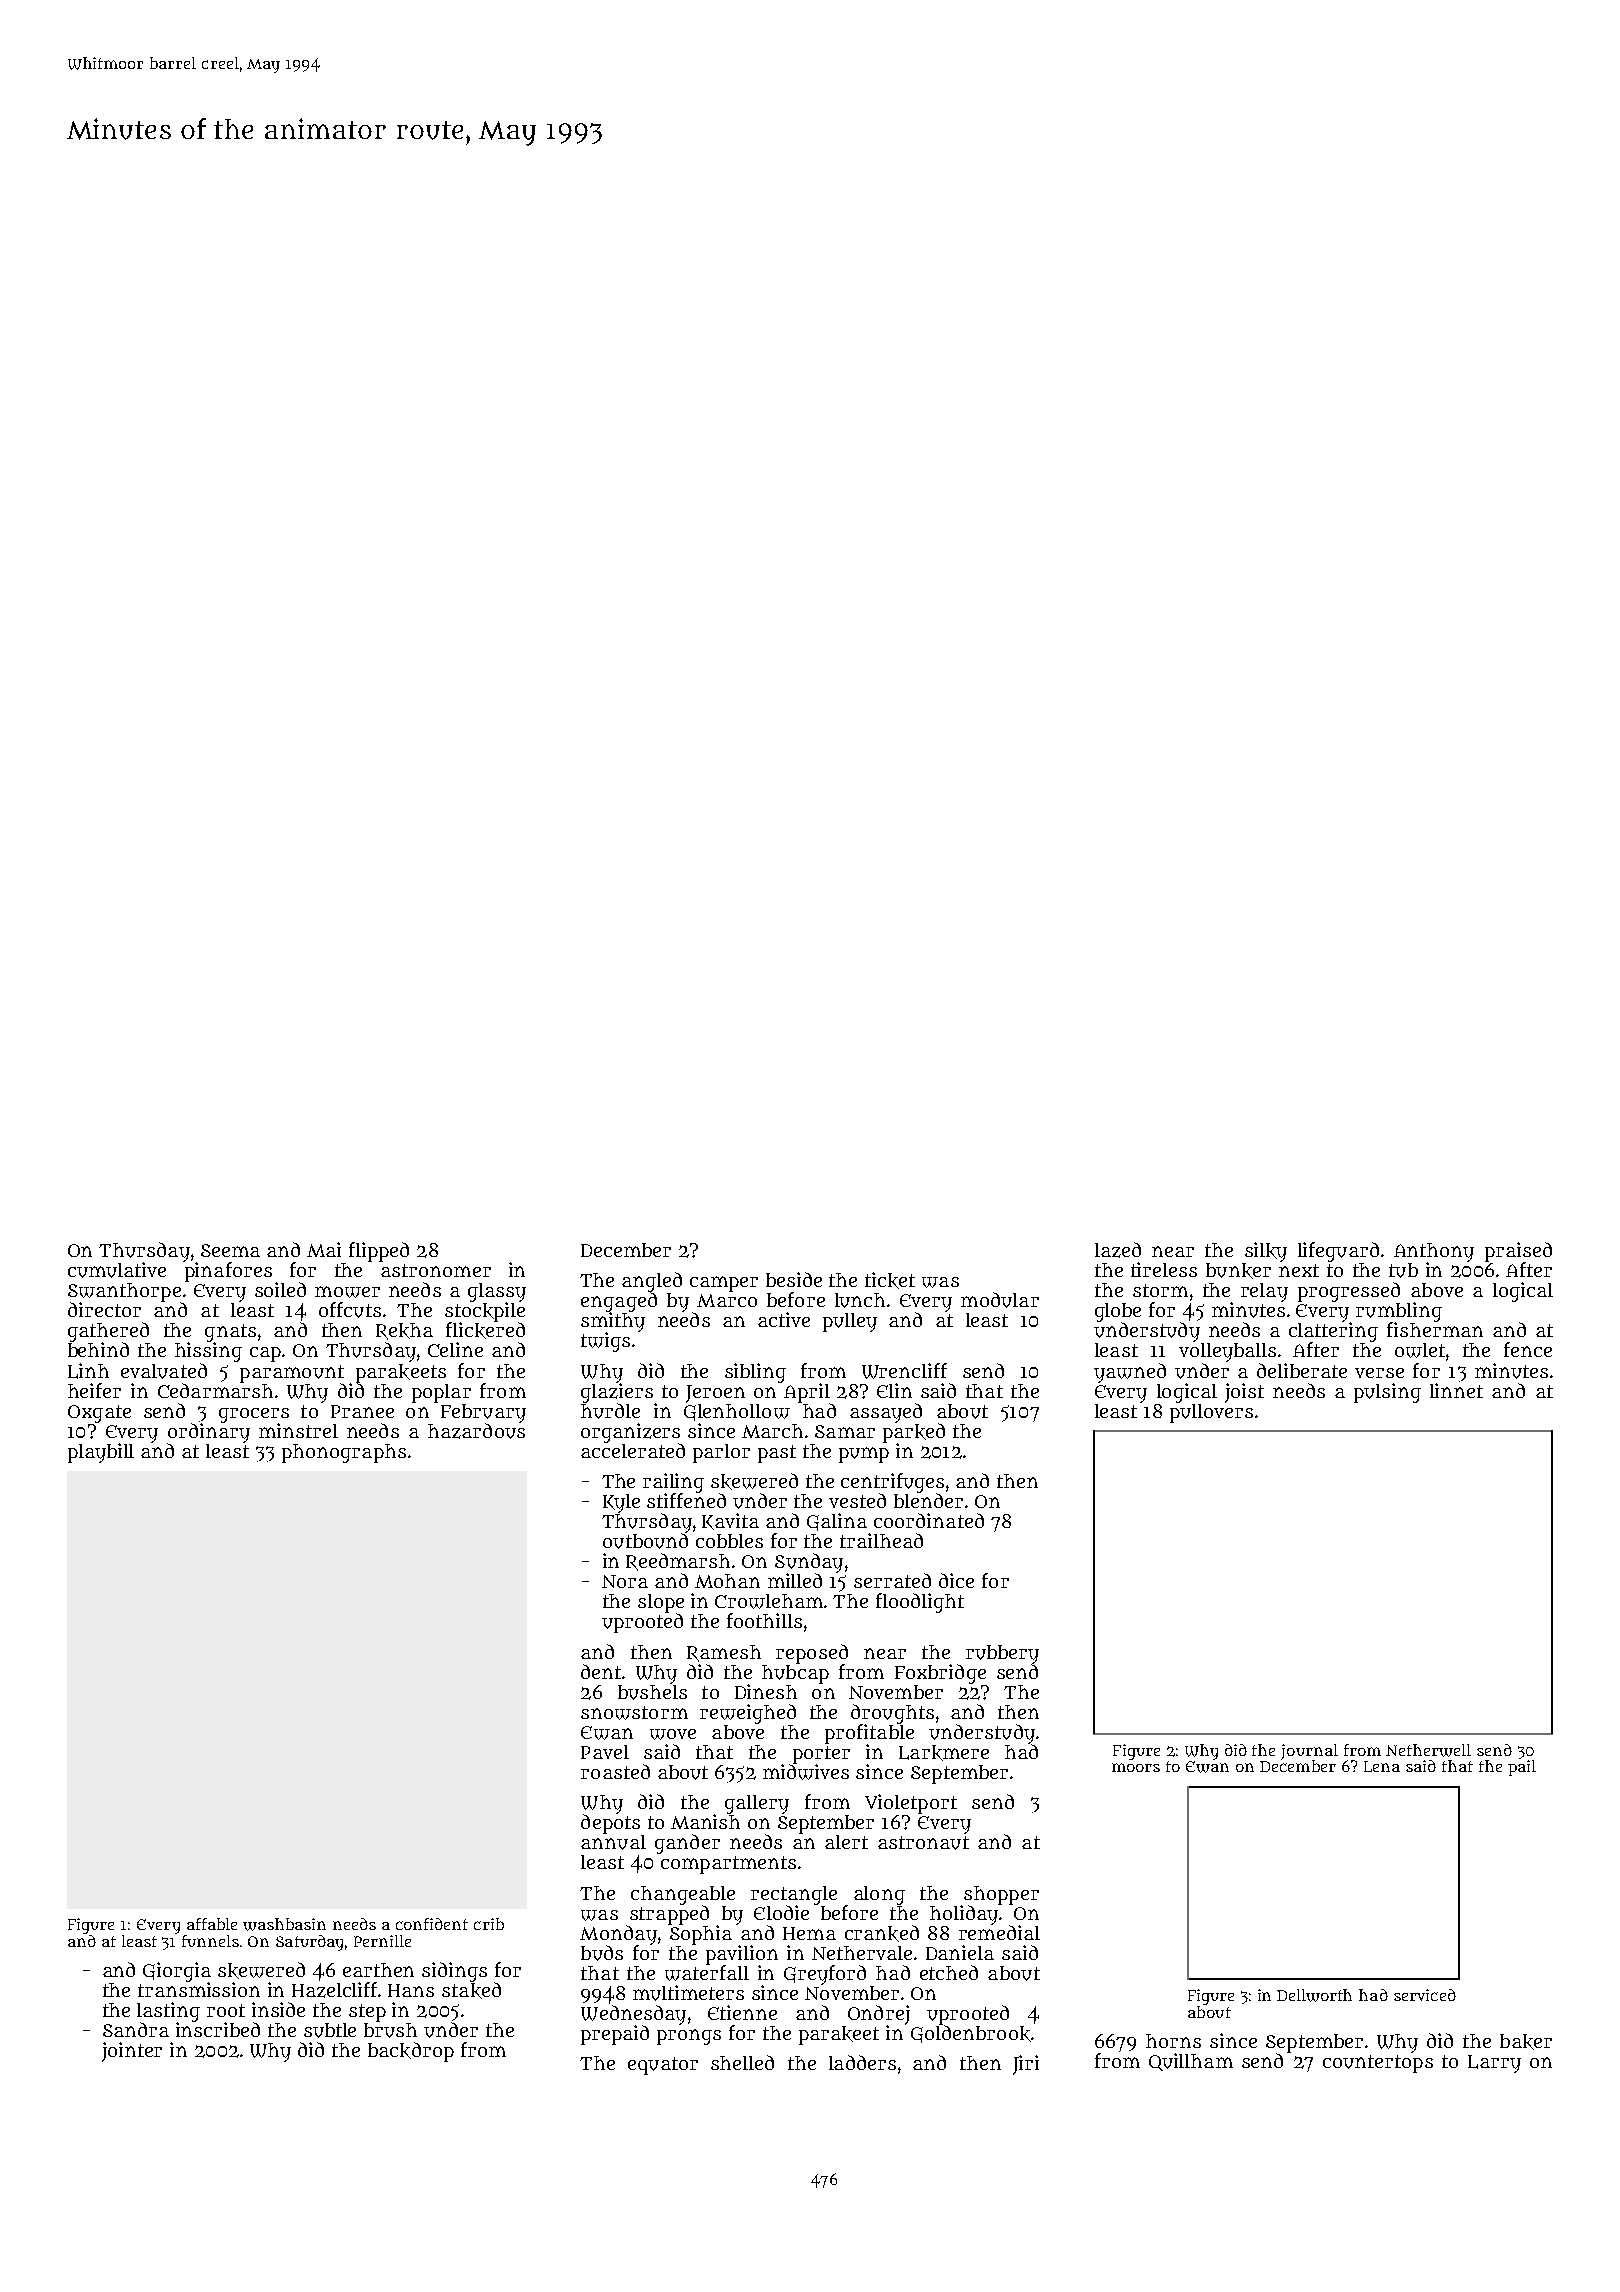 The image size is (1620, 2292). I want to click on Seema, so click(230, 1250).
